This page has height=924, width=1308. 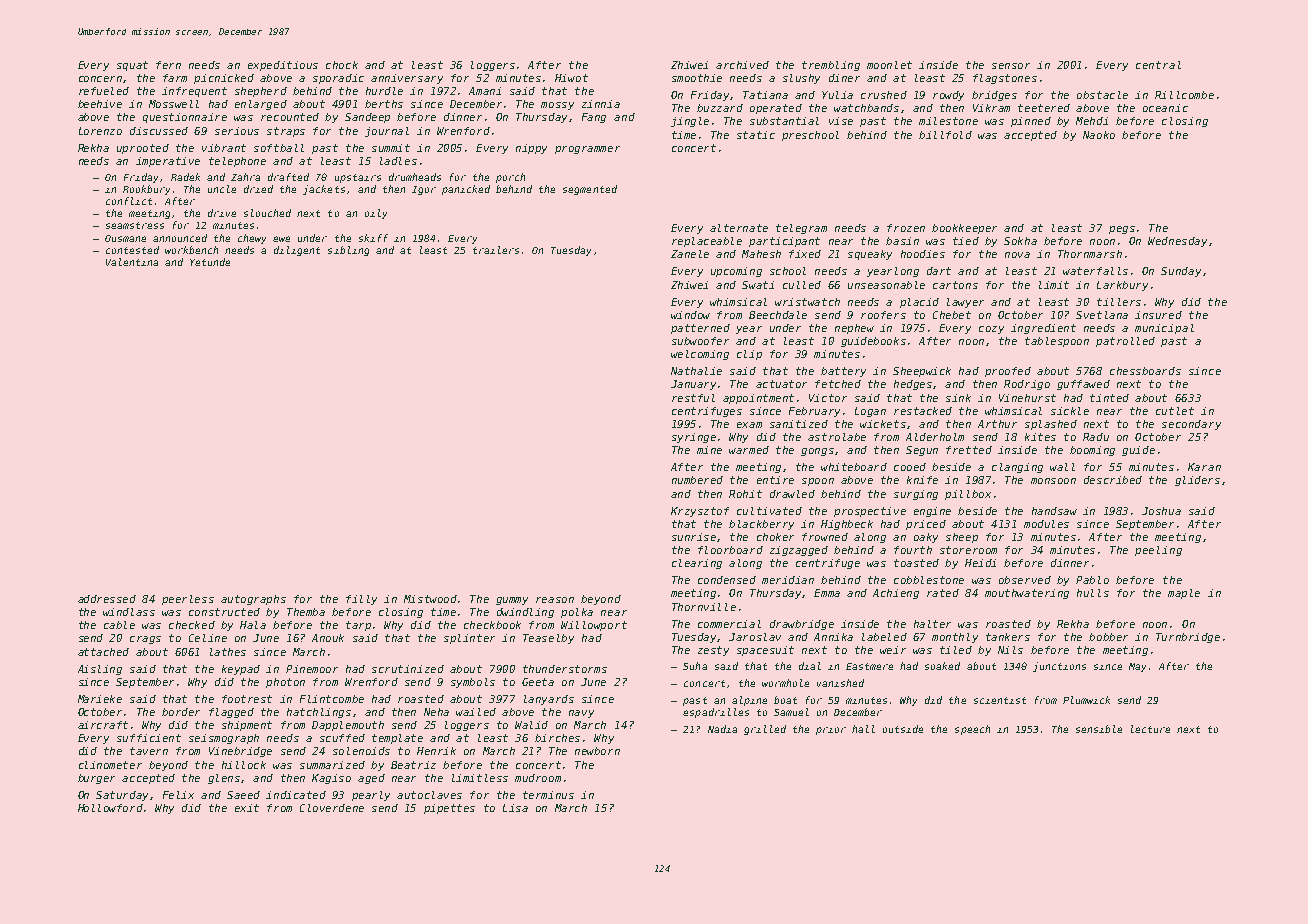 I want to click on Joshua, so click(x=1161, y=511).
